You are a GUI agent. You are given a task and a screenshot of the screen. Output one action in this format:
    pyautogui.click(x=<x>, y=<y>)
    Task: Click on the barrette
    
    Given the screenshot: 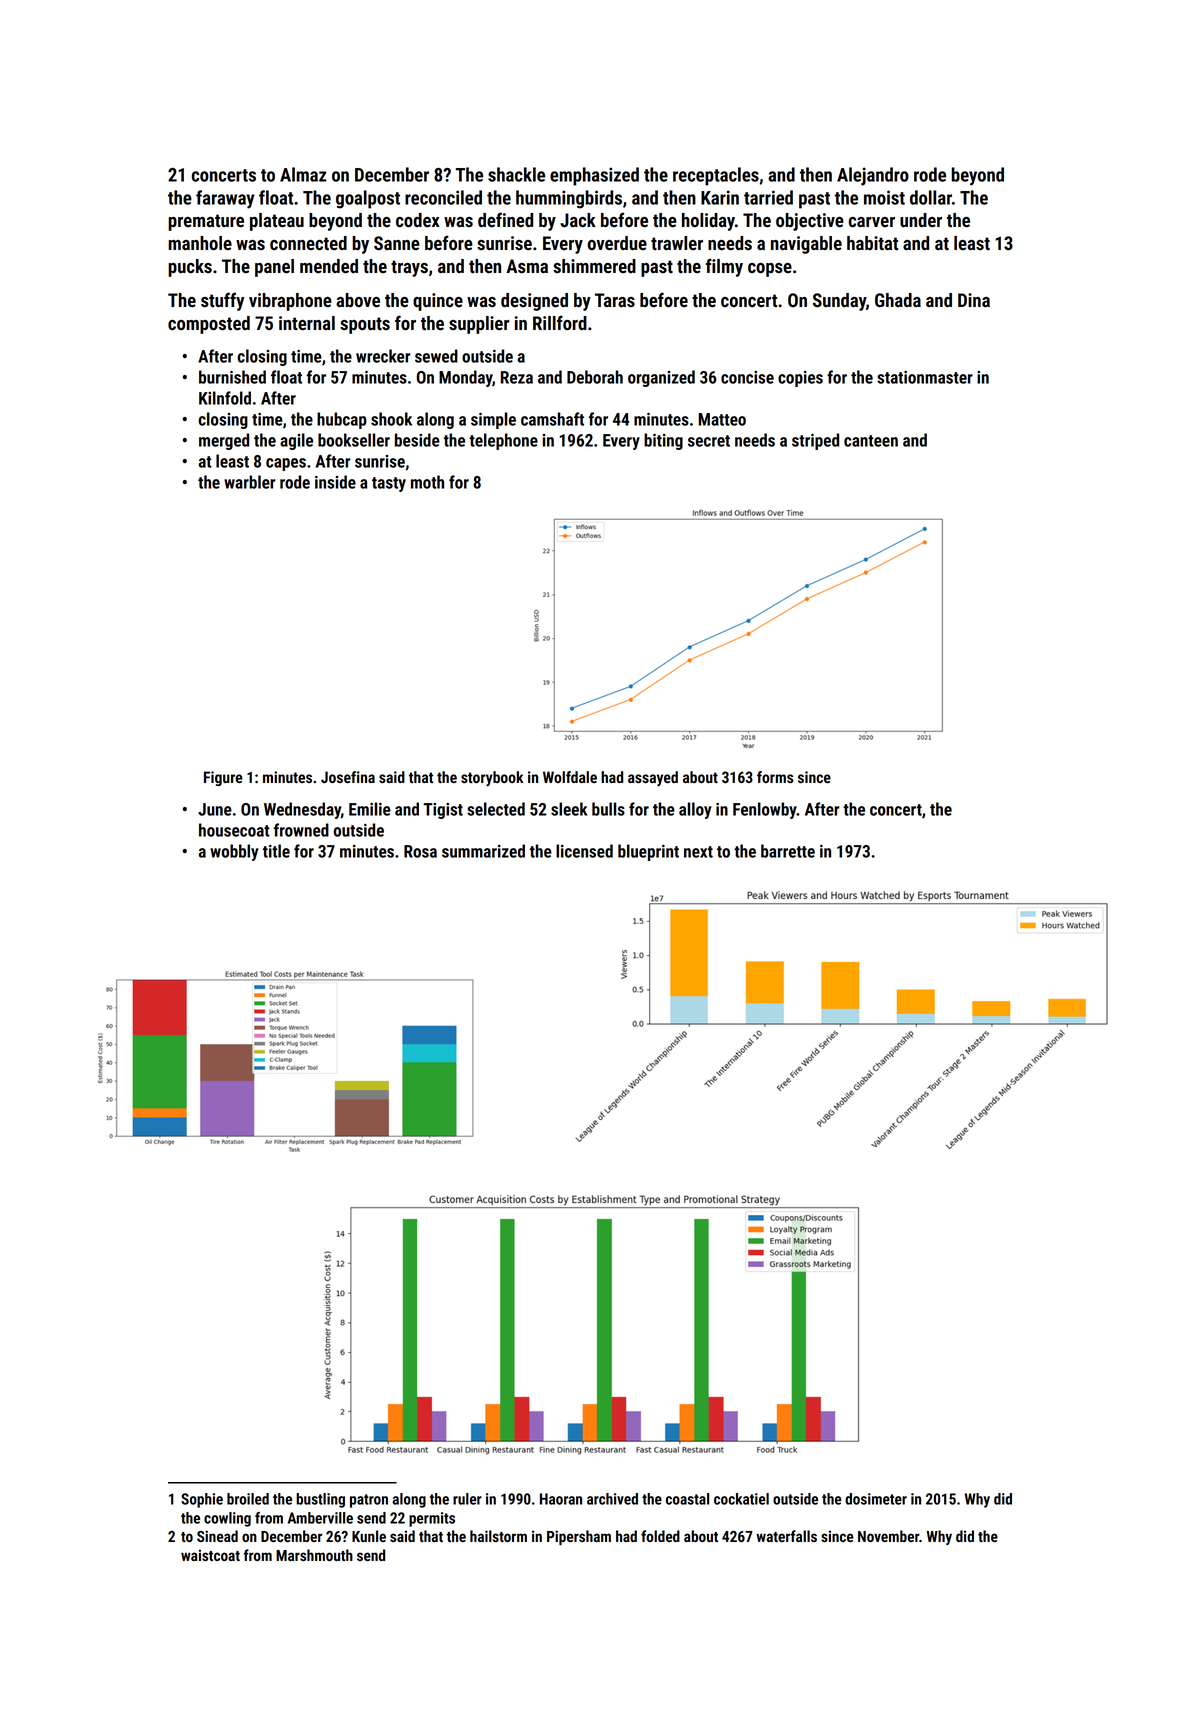 What is the action you would take?
    pyautogui.click(x=788, y=851)
